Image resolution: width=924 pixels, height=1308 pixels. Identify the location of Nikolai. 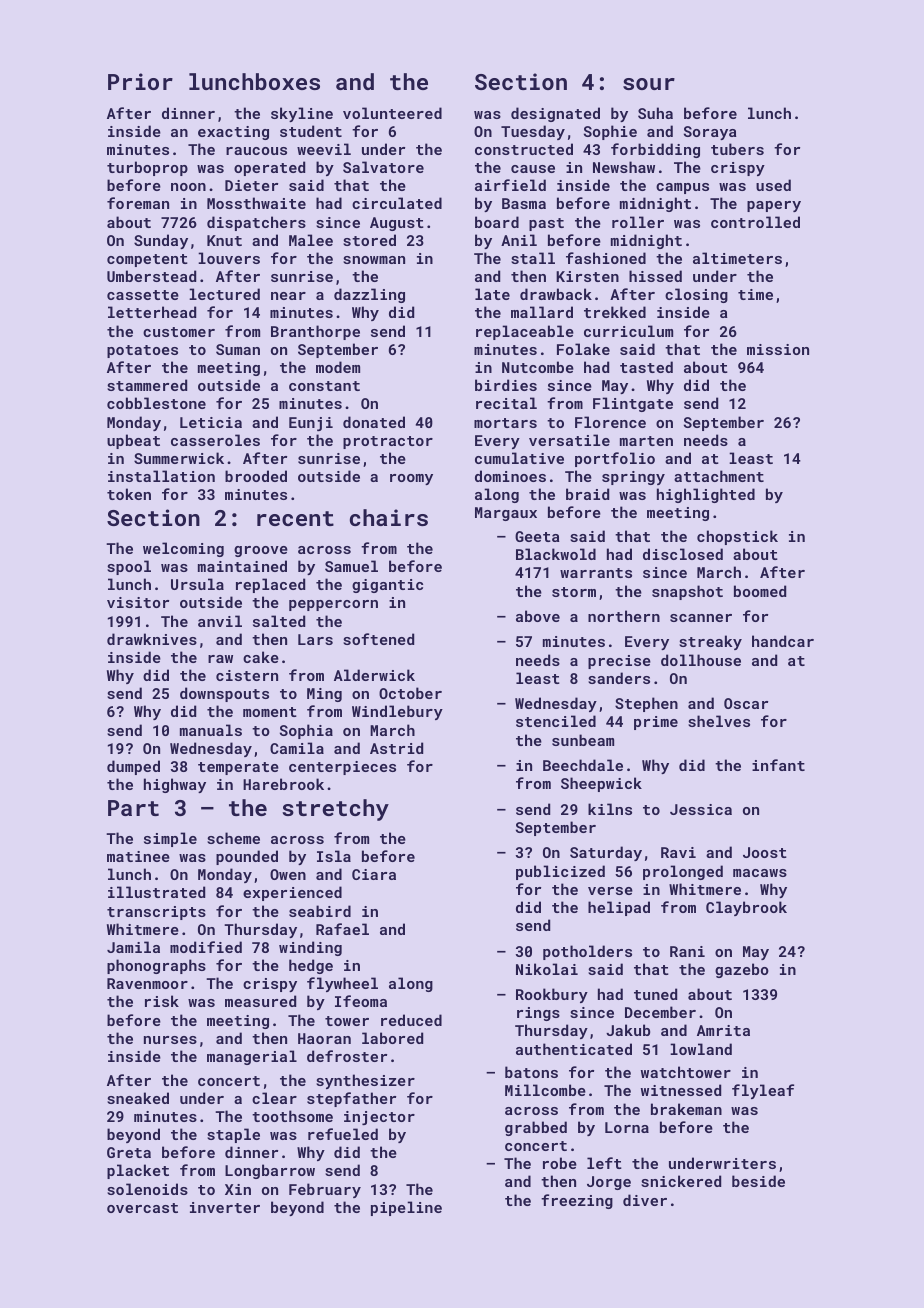
(547, 969).
